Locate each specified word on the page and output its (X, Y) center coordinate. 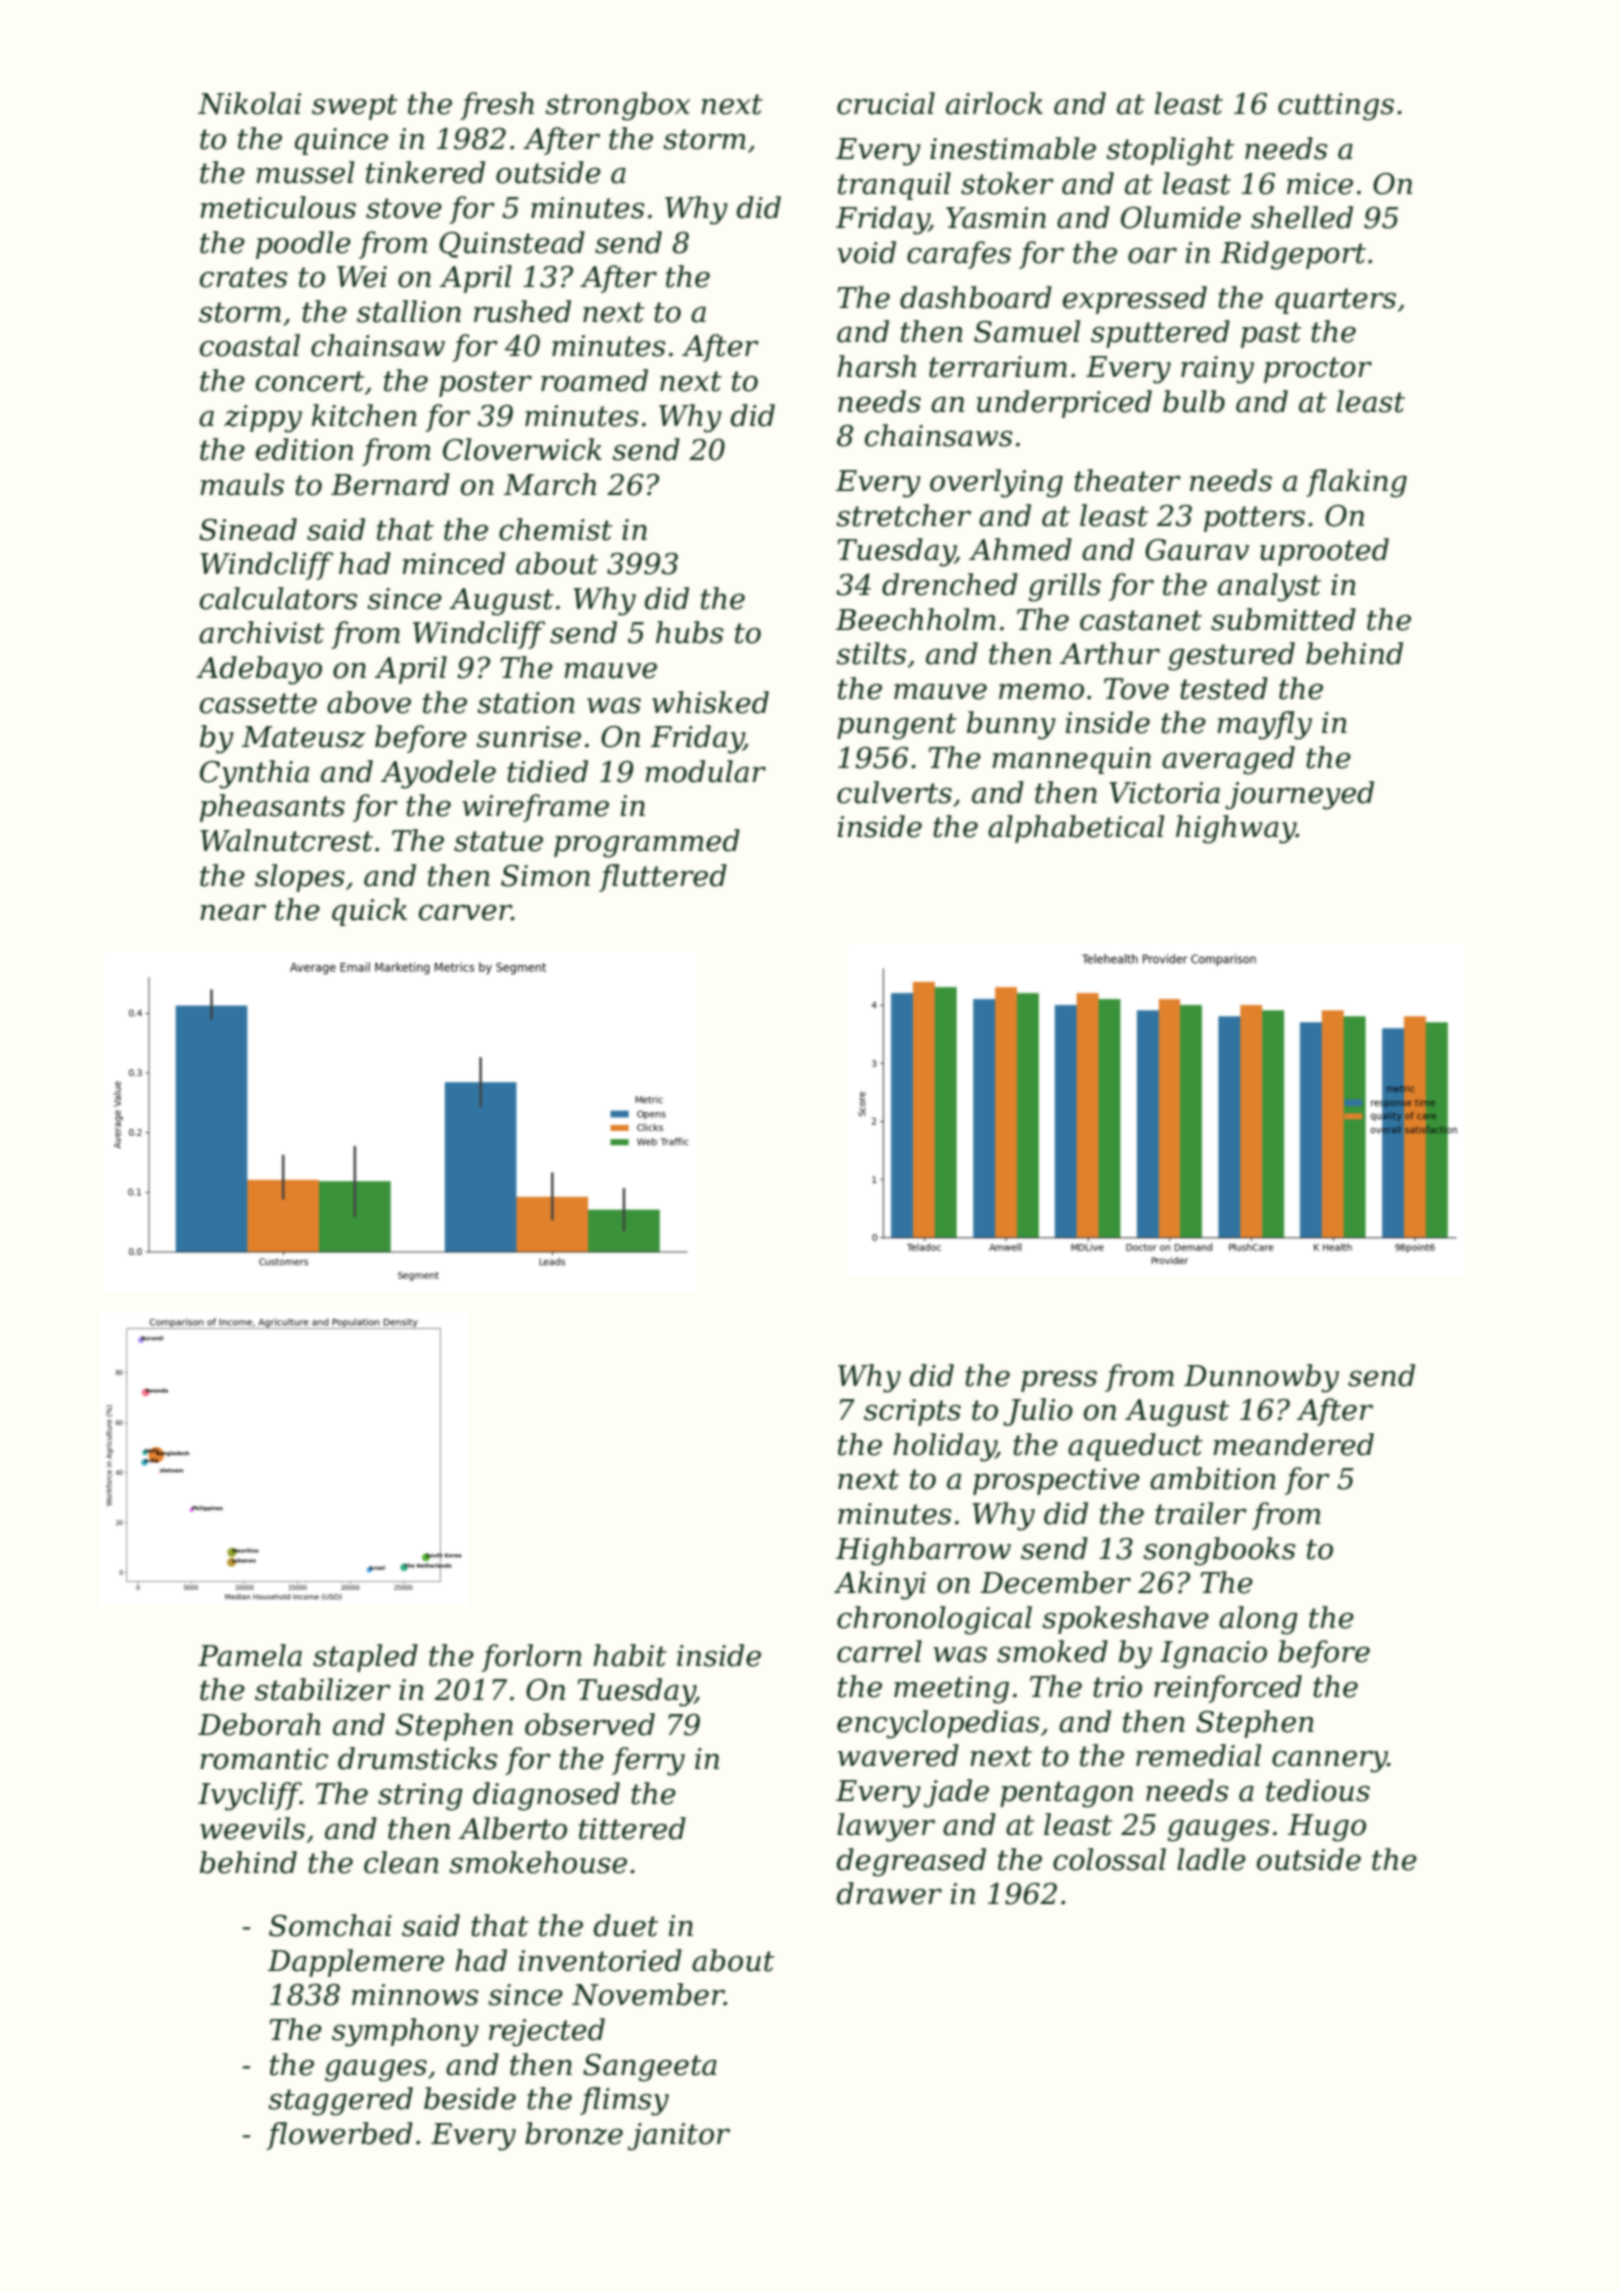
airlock (994, 103)
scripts (912, 1412)
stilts (871, 653)
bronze (574, 2133)
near (233, 912)
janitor (679, 2137)
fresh (497, 106)
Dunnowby (1261, 1378)
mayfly (1264, 725)
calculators (279, 598)
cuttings (1336, 107)
